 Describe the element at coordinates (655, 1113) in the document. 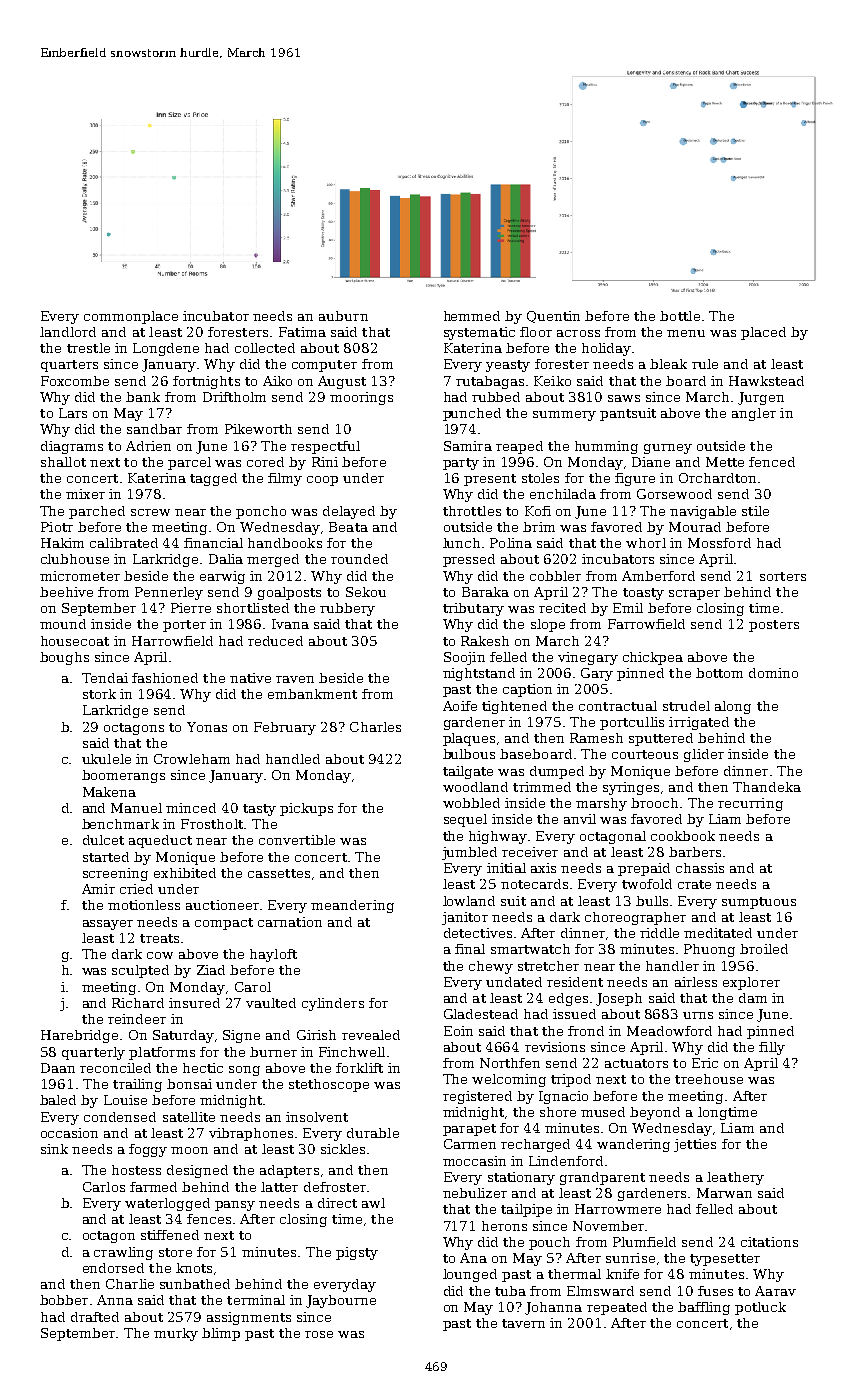

I see `beyond` at that location.
